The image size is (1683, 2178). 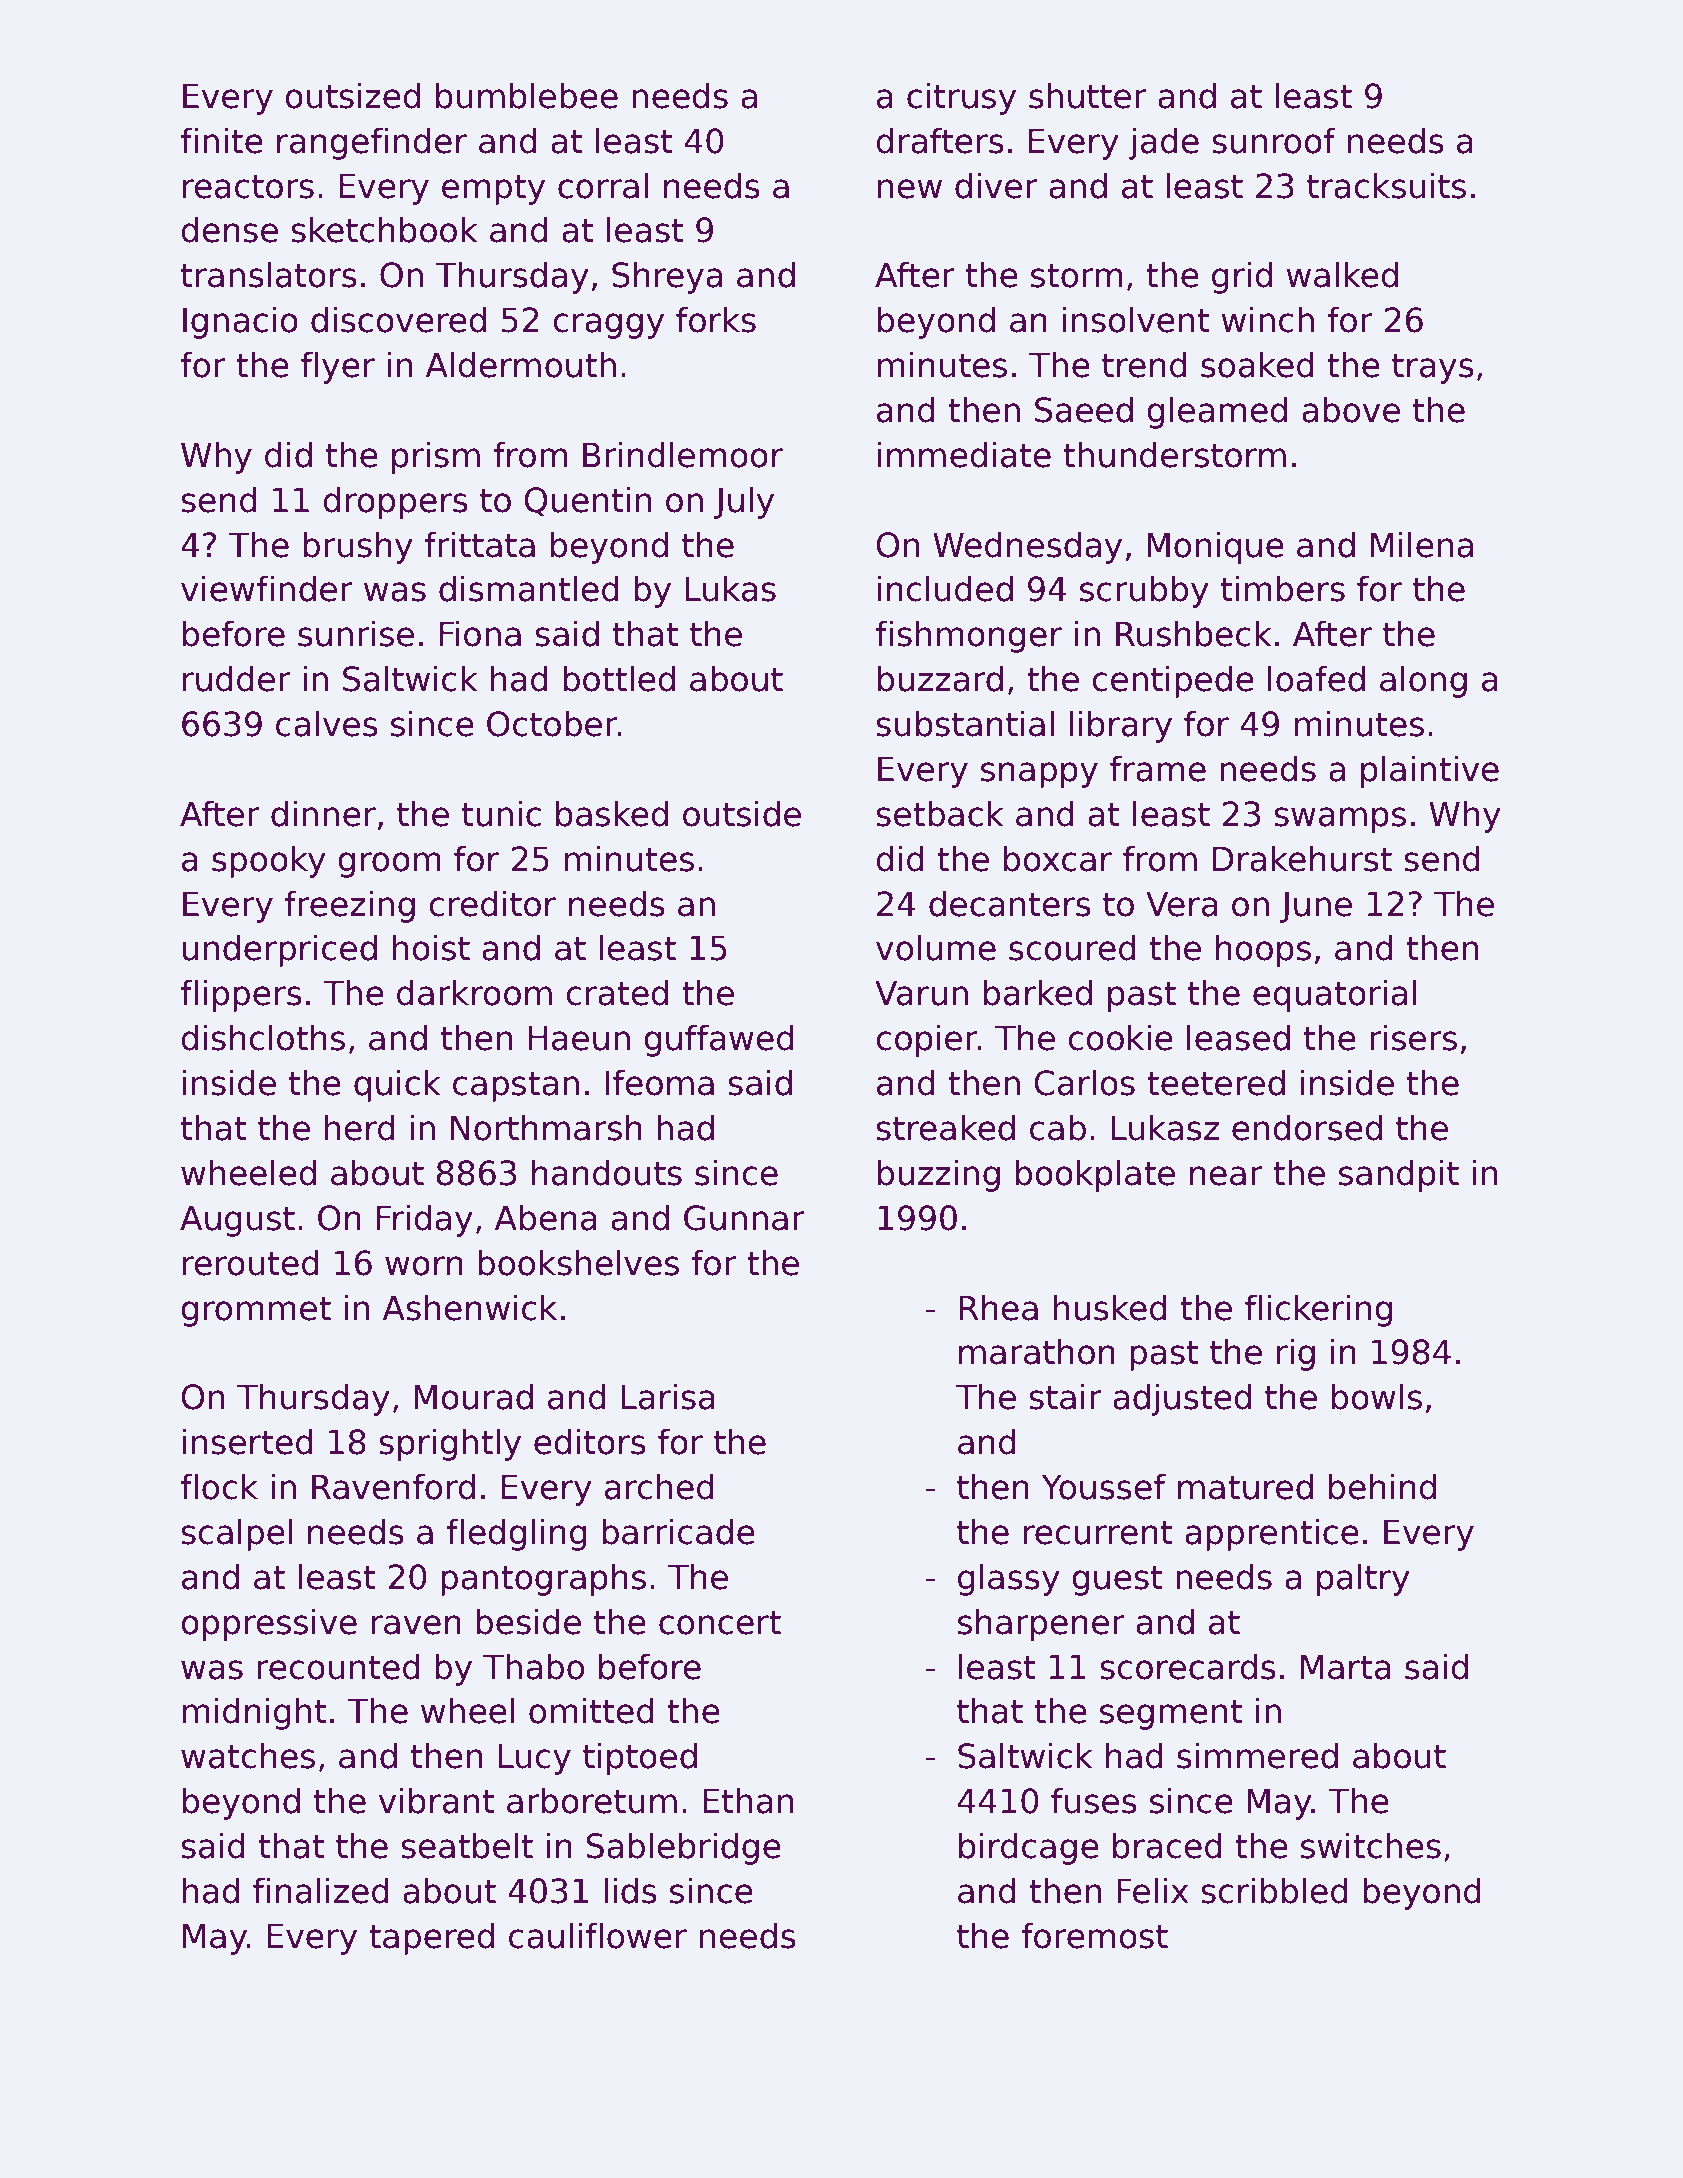 I want to click on Vera, so click(x=1182, y=904).
